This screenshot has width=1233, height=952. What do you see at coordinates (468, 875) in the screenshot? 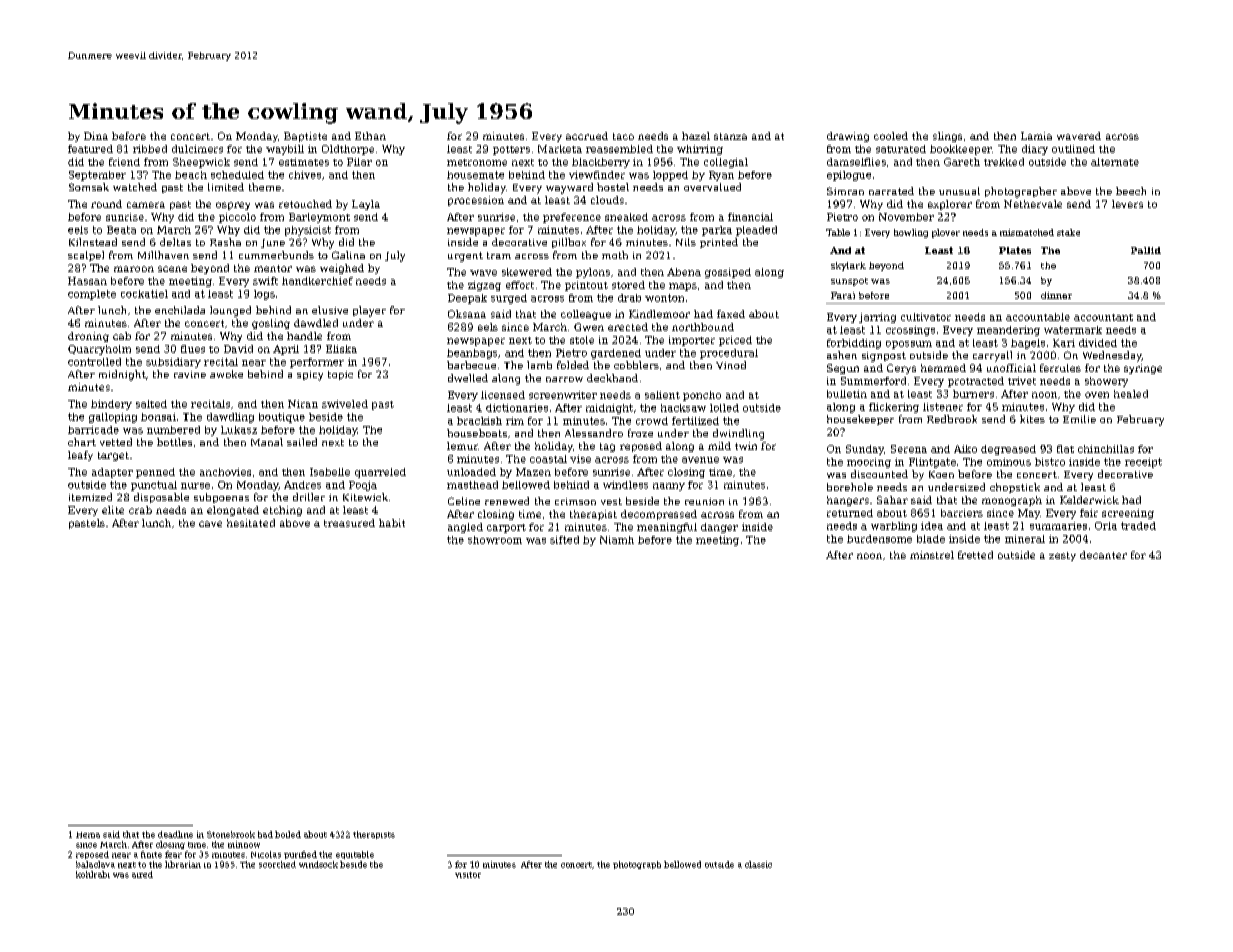
I see `visitor` at bounding box center [468, 875].
